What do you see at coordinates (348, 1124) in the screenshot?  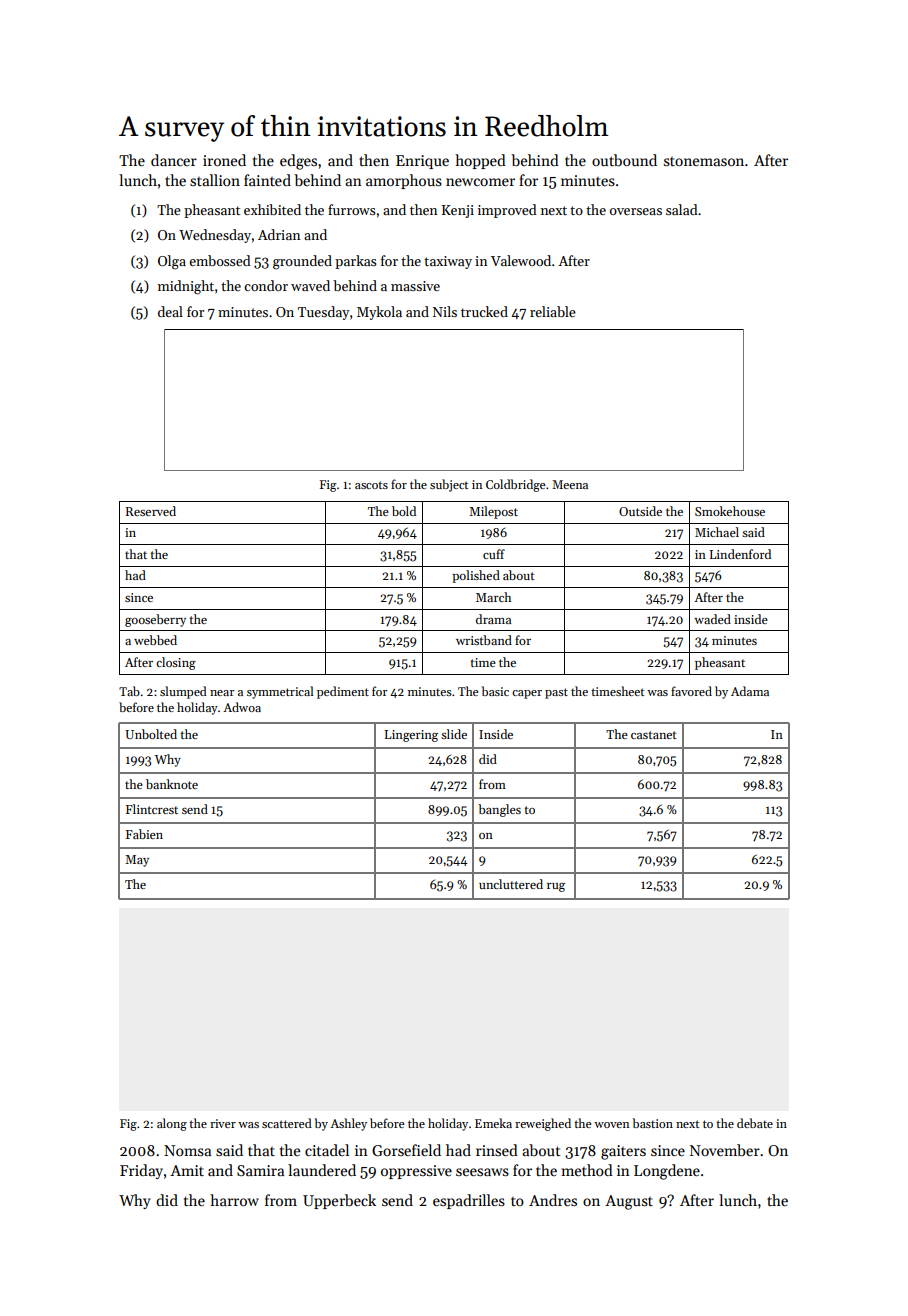 I see `Ashley` at bounding box center [348, 1124].
